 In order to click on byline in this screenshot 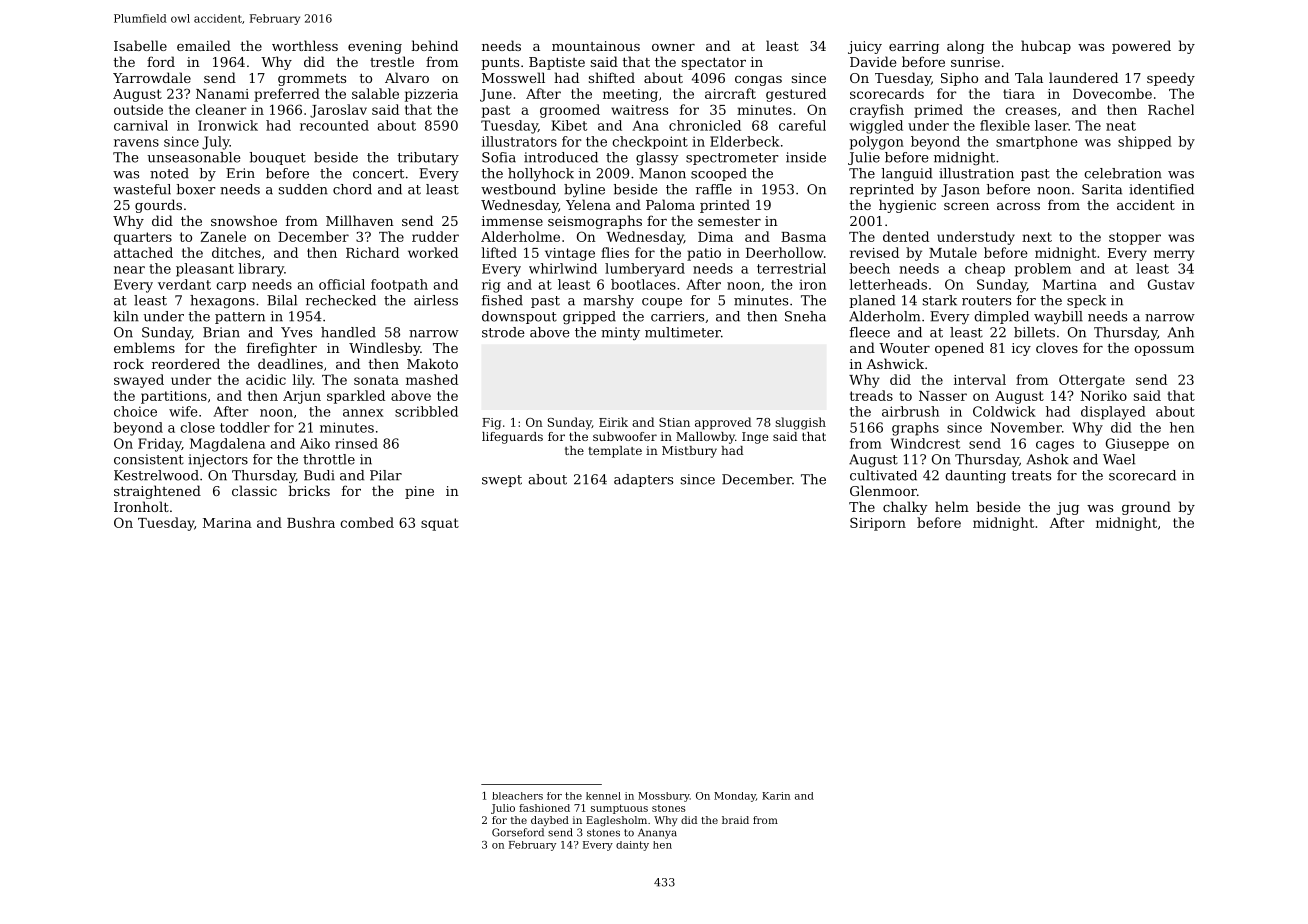, I will do `click(584, 190)`.
